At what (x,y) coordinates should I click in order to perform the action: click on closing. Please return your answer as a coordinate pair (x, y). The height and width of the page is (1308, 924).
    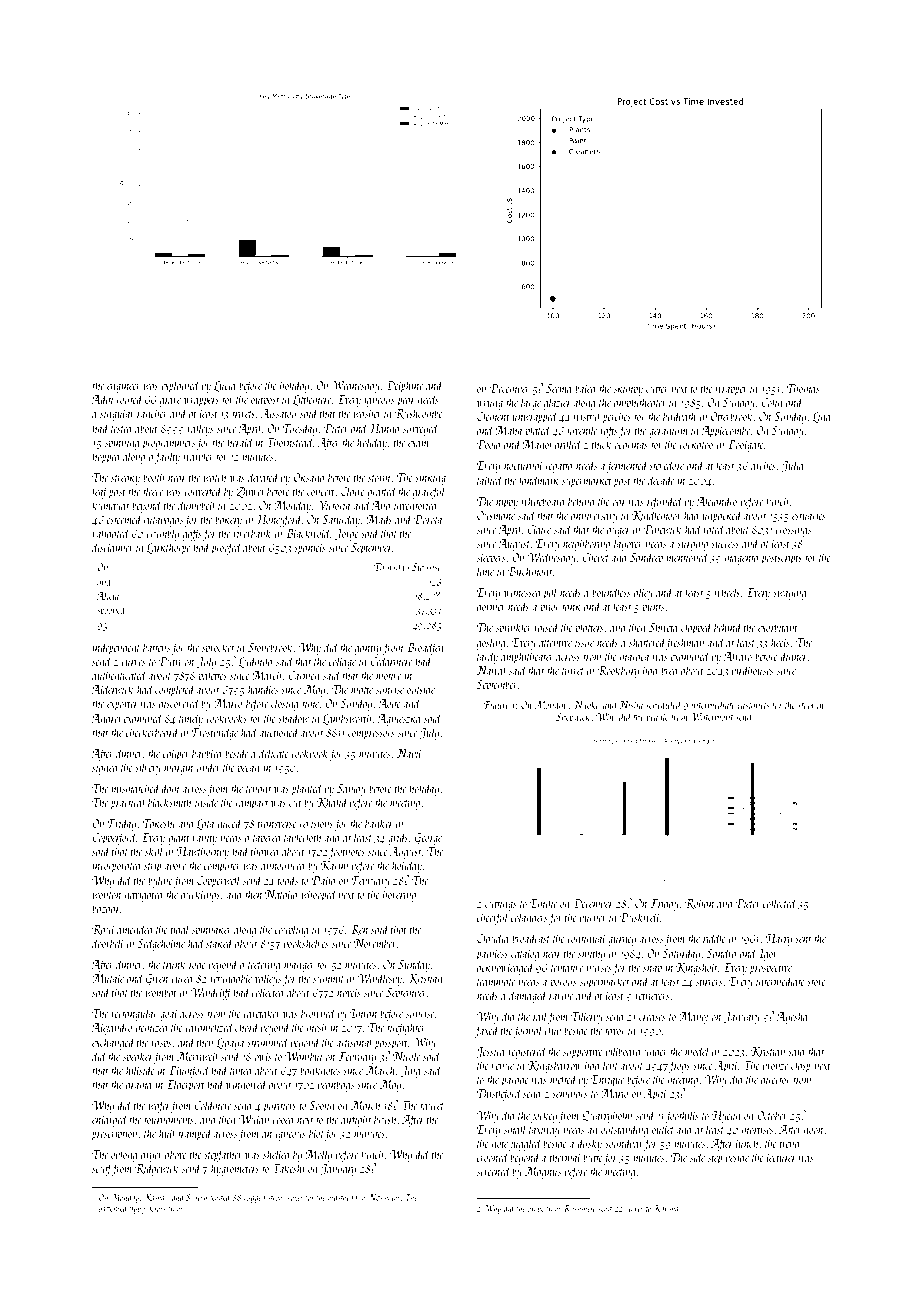
    Looking at the image, I should click on (285, 704).
